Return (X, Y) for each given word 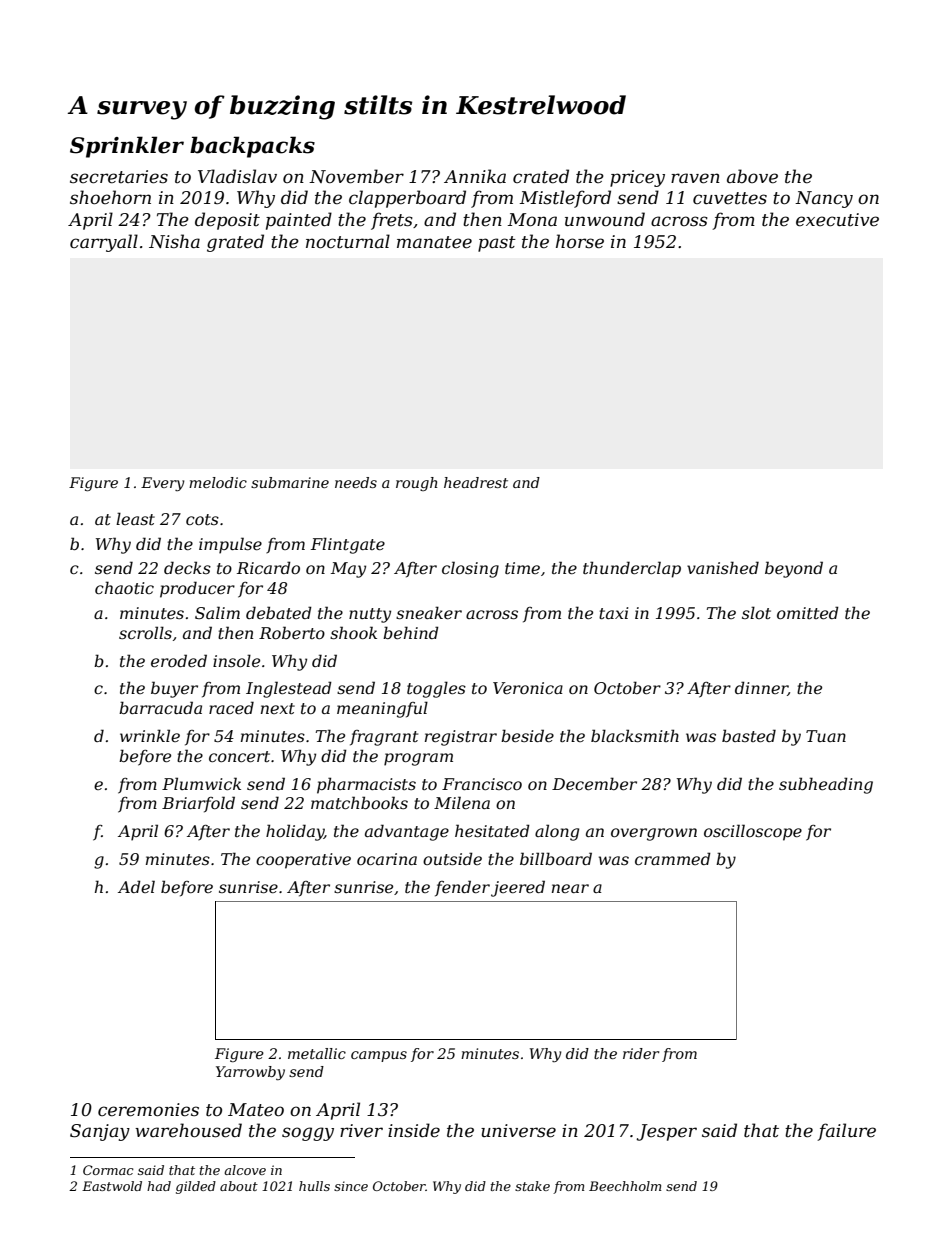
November (356, 176)
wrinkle (150, 735)
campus (379, 1056)
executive (837, 220)
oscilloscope (753, 832)
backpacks (252, 147)
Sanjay (100, 1132)
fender (462, 888)
